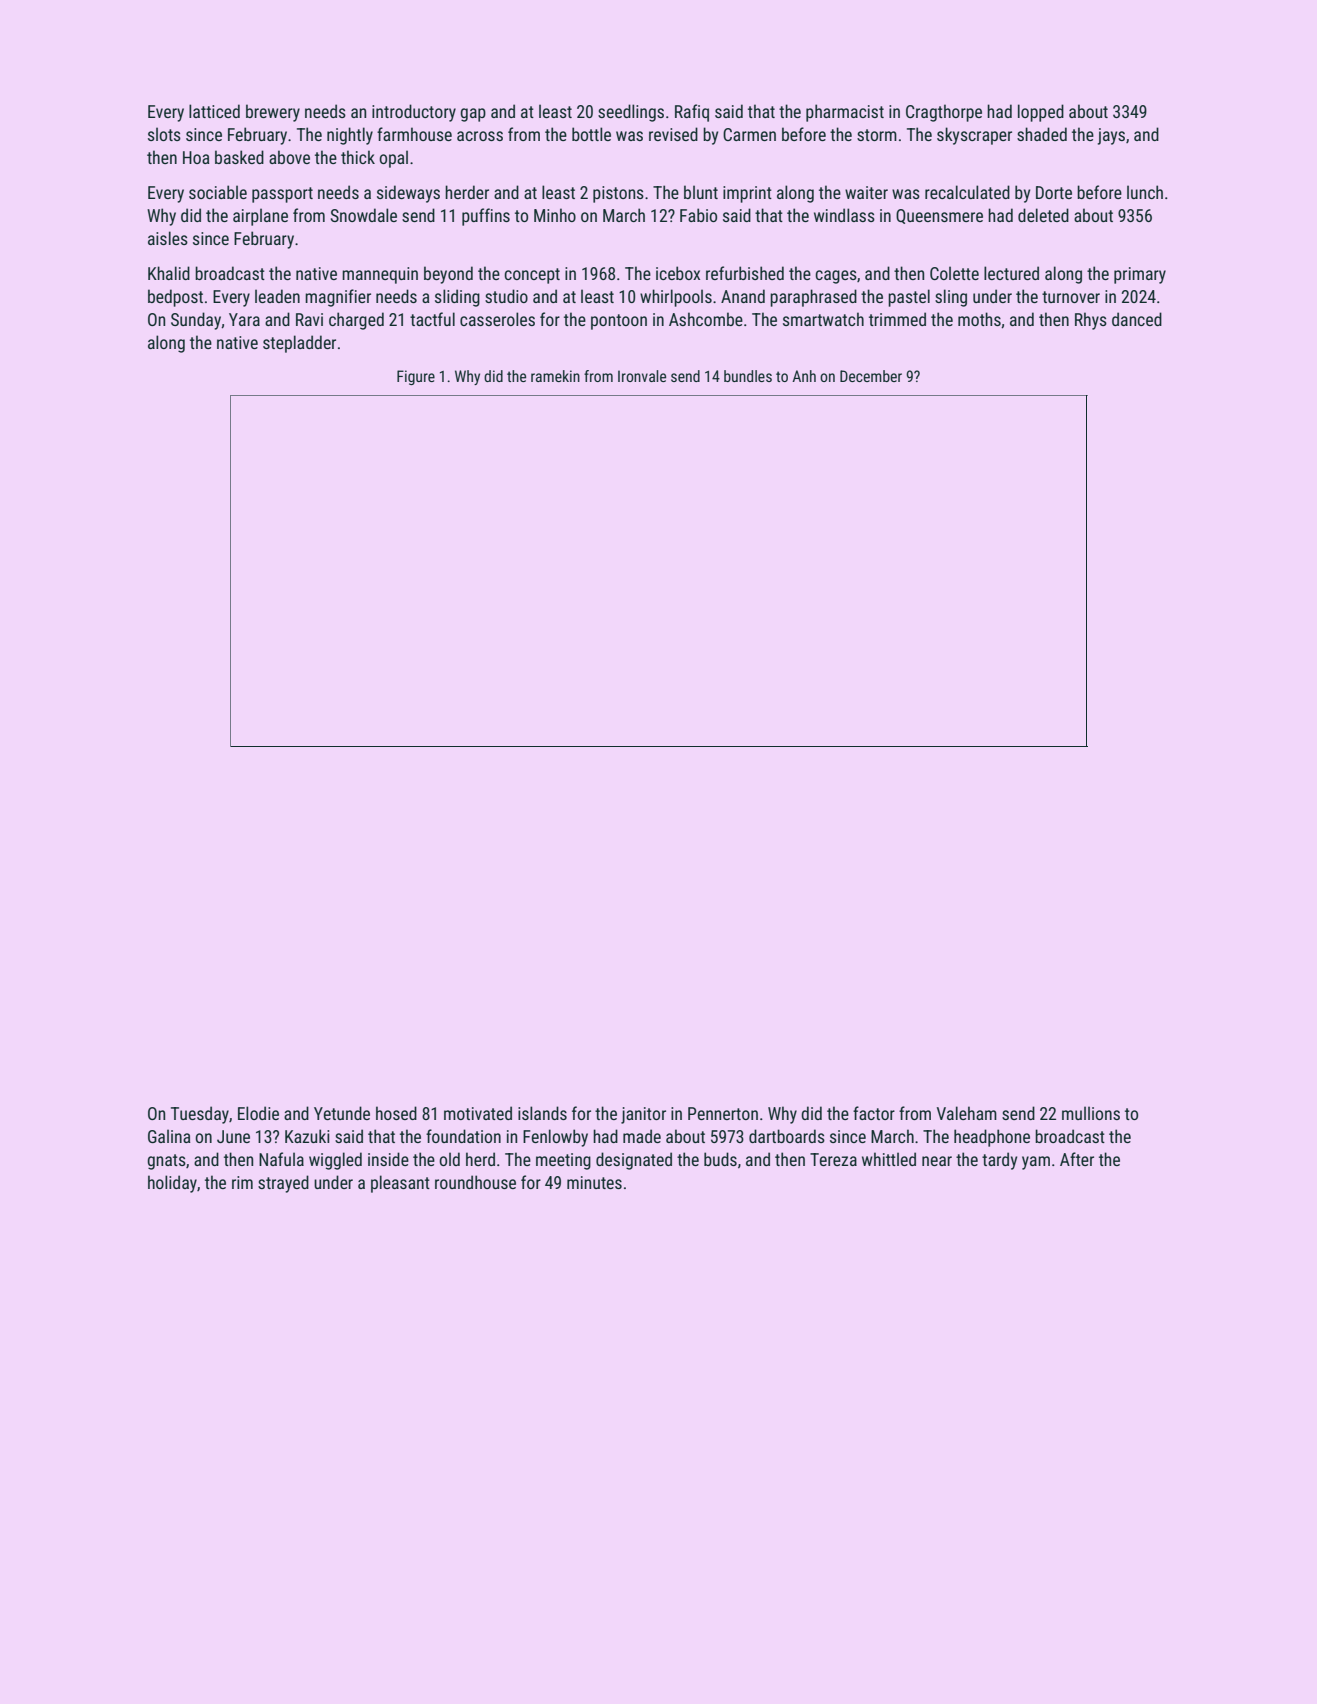 The width and height of the screenshot is (1317, 1704). Describe the element at coordinates (642, 376) in the screenshot. I see `Ironvale` at that location.
